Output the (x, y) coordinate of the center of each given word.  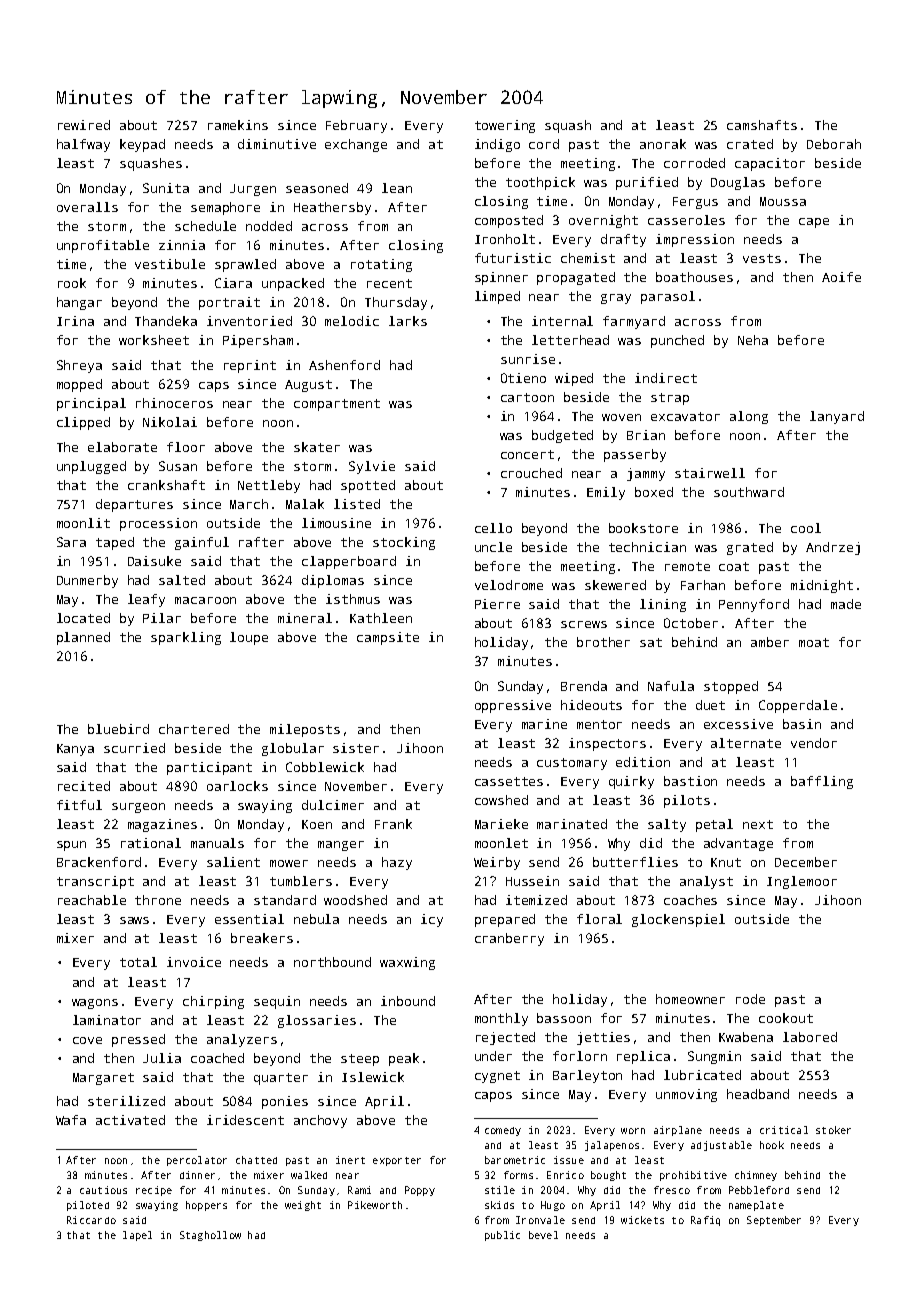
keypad (142, 145)
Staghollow (210, 1236)
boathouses (694, 277)
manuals (217, 843)
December (806, 862)
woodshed (355, 900)
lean (397, 188)
